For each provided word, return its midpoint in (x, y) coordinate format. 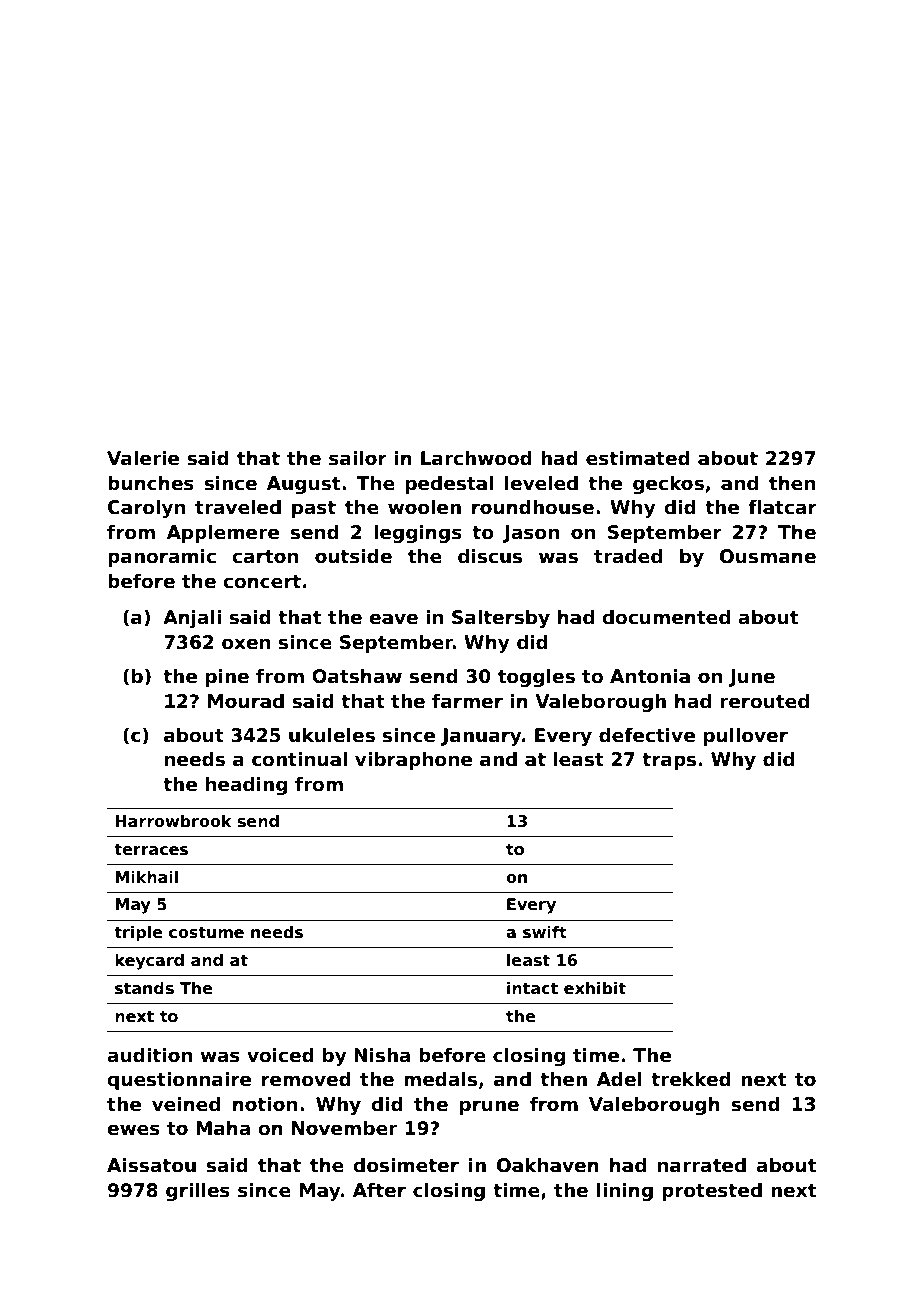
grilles (198, 1192)
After (379, 1190)
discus (490, 556)
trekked (691, 1079)
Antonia (650, 676)
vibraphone (413, 761)
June (752, 678)
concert (262, 582)
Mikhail (146, 877)
